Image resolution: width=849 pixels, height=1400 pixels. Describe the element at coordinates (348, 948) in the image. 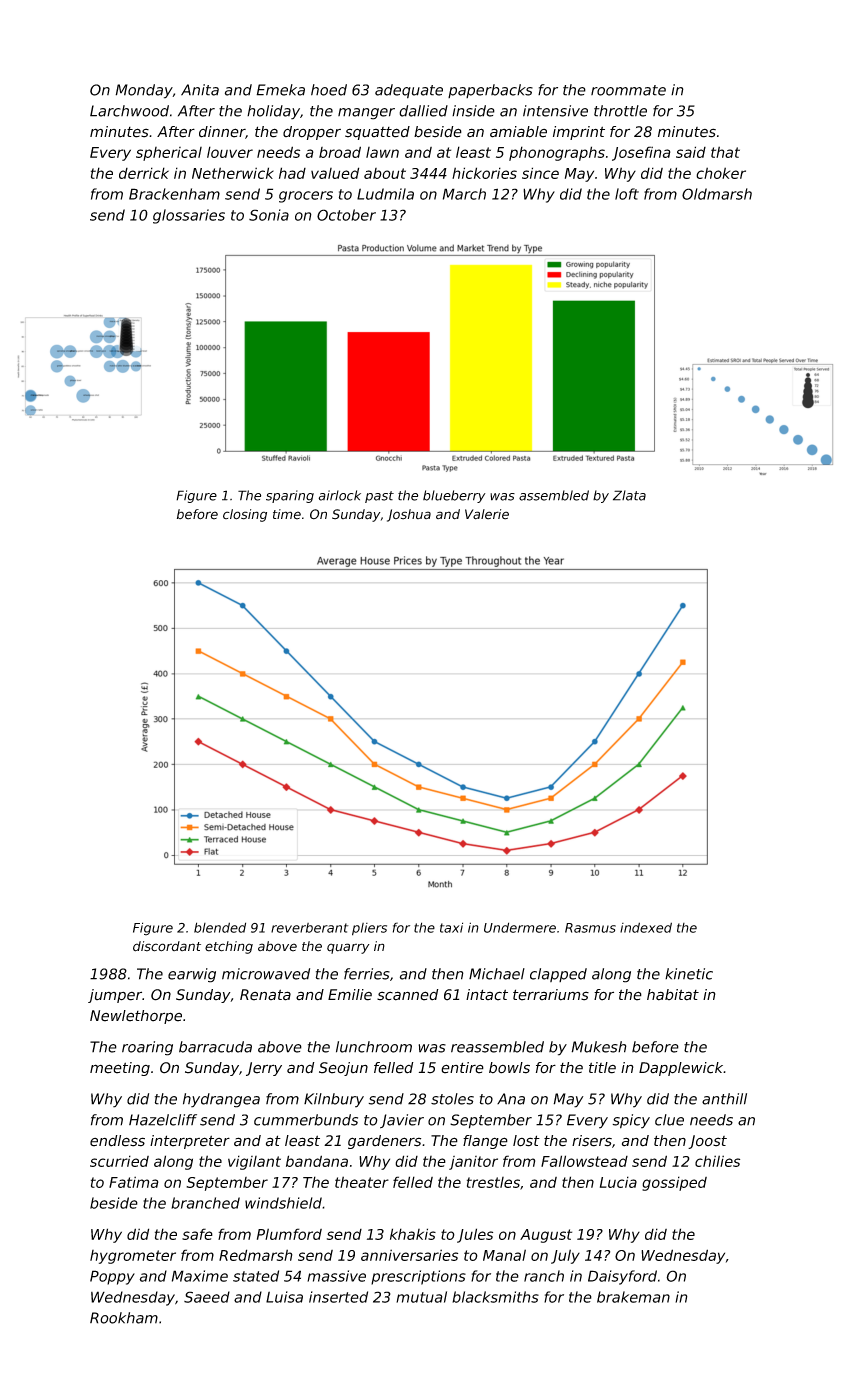

I see `quarry` at that location.
